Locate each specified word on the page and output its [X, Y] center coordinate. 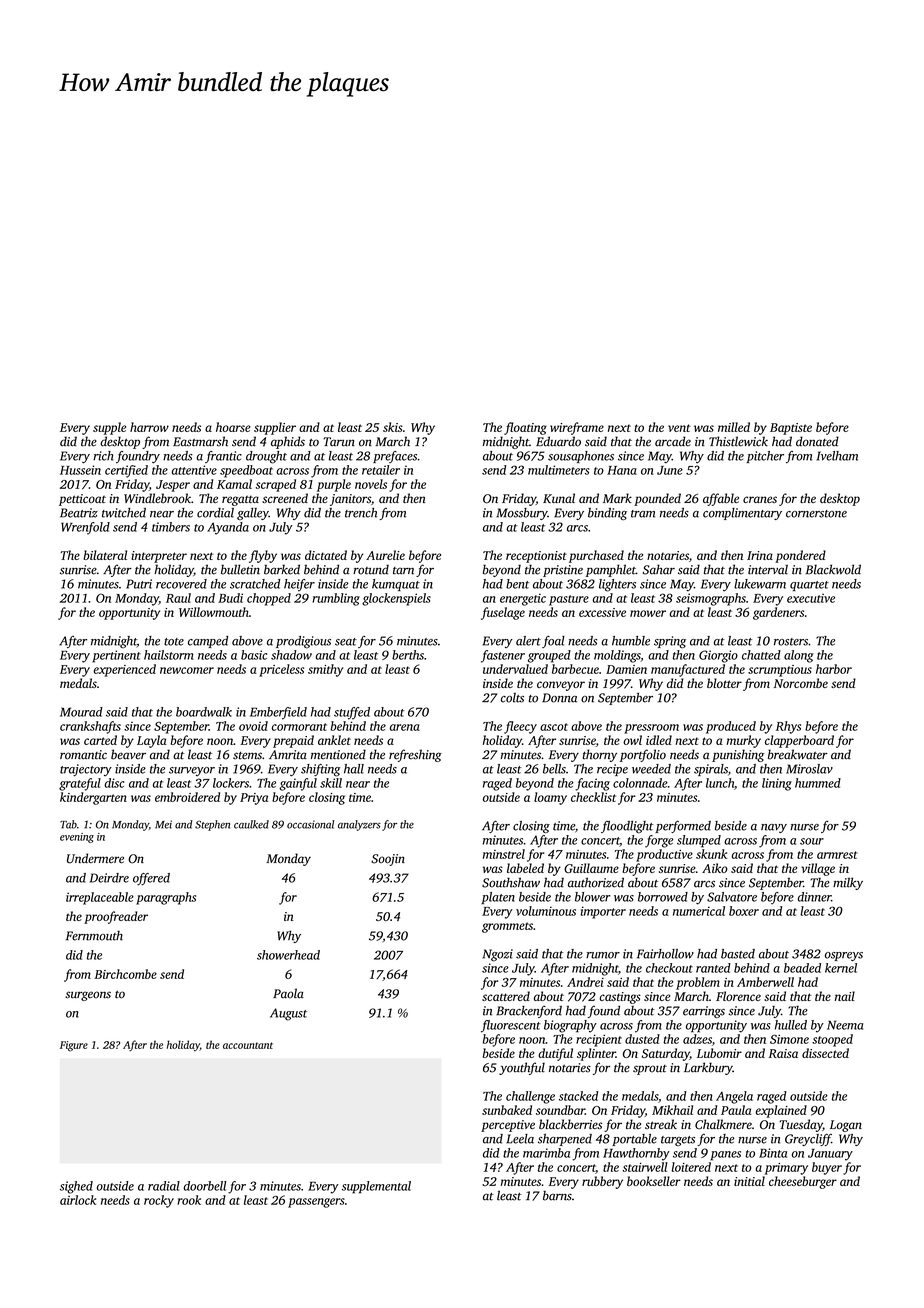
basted [738, 954]
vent [679, 428]
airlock [78, 1200]
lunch [720, 783]
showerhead [288, 955]
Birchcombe [125, 974]
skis [393, 427]
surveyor [192, 771]
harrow [149, 427]
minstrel [504, 854]
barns [557, 1196]
